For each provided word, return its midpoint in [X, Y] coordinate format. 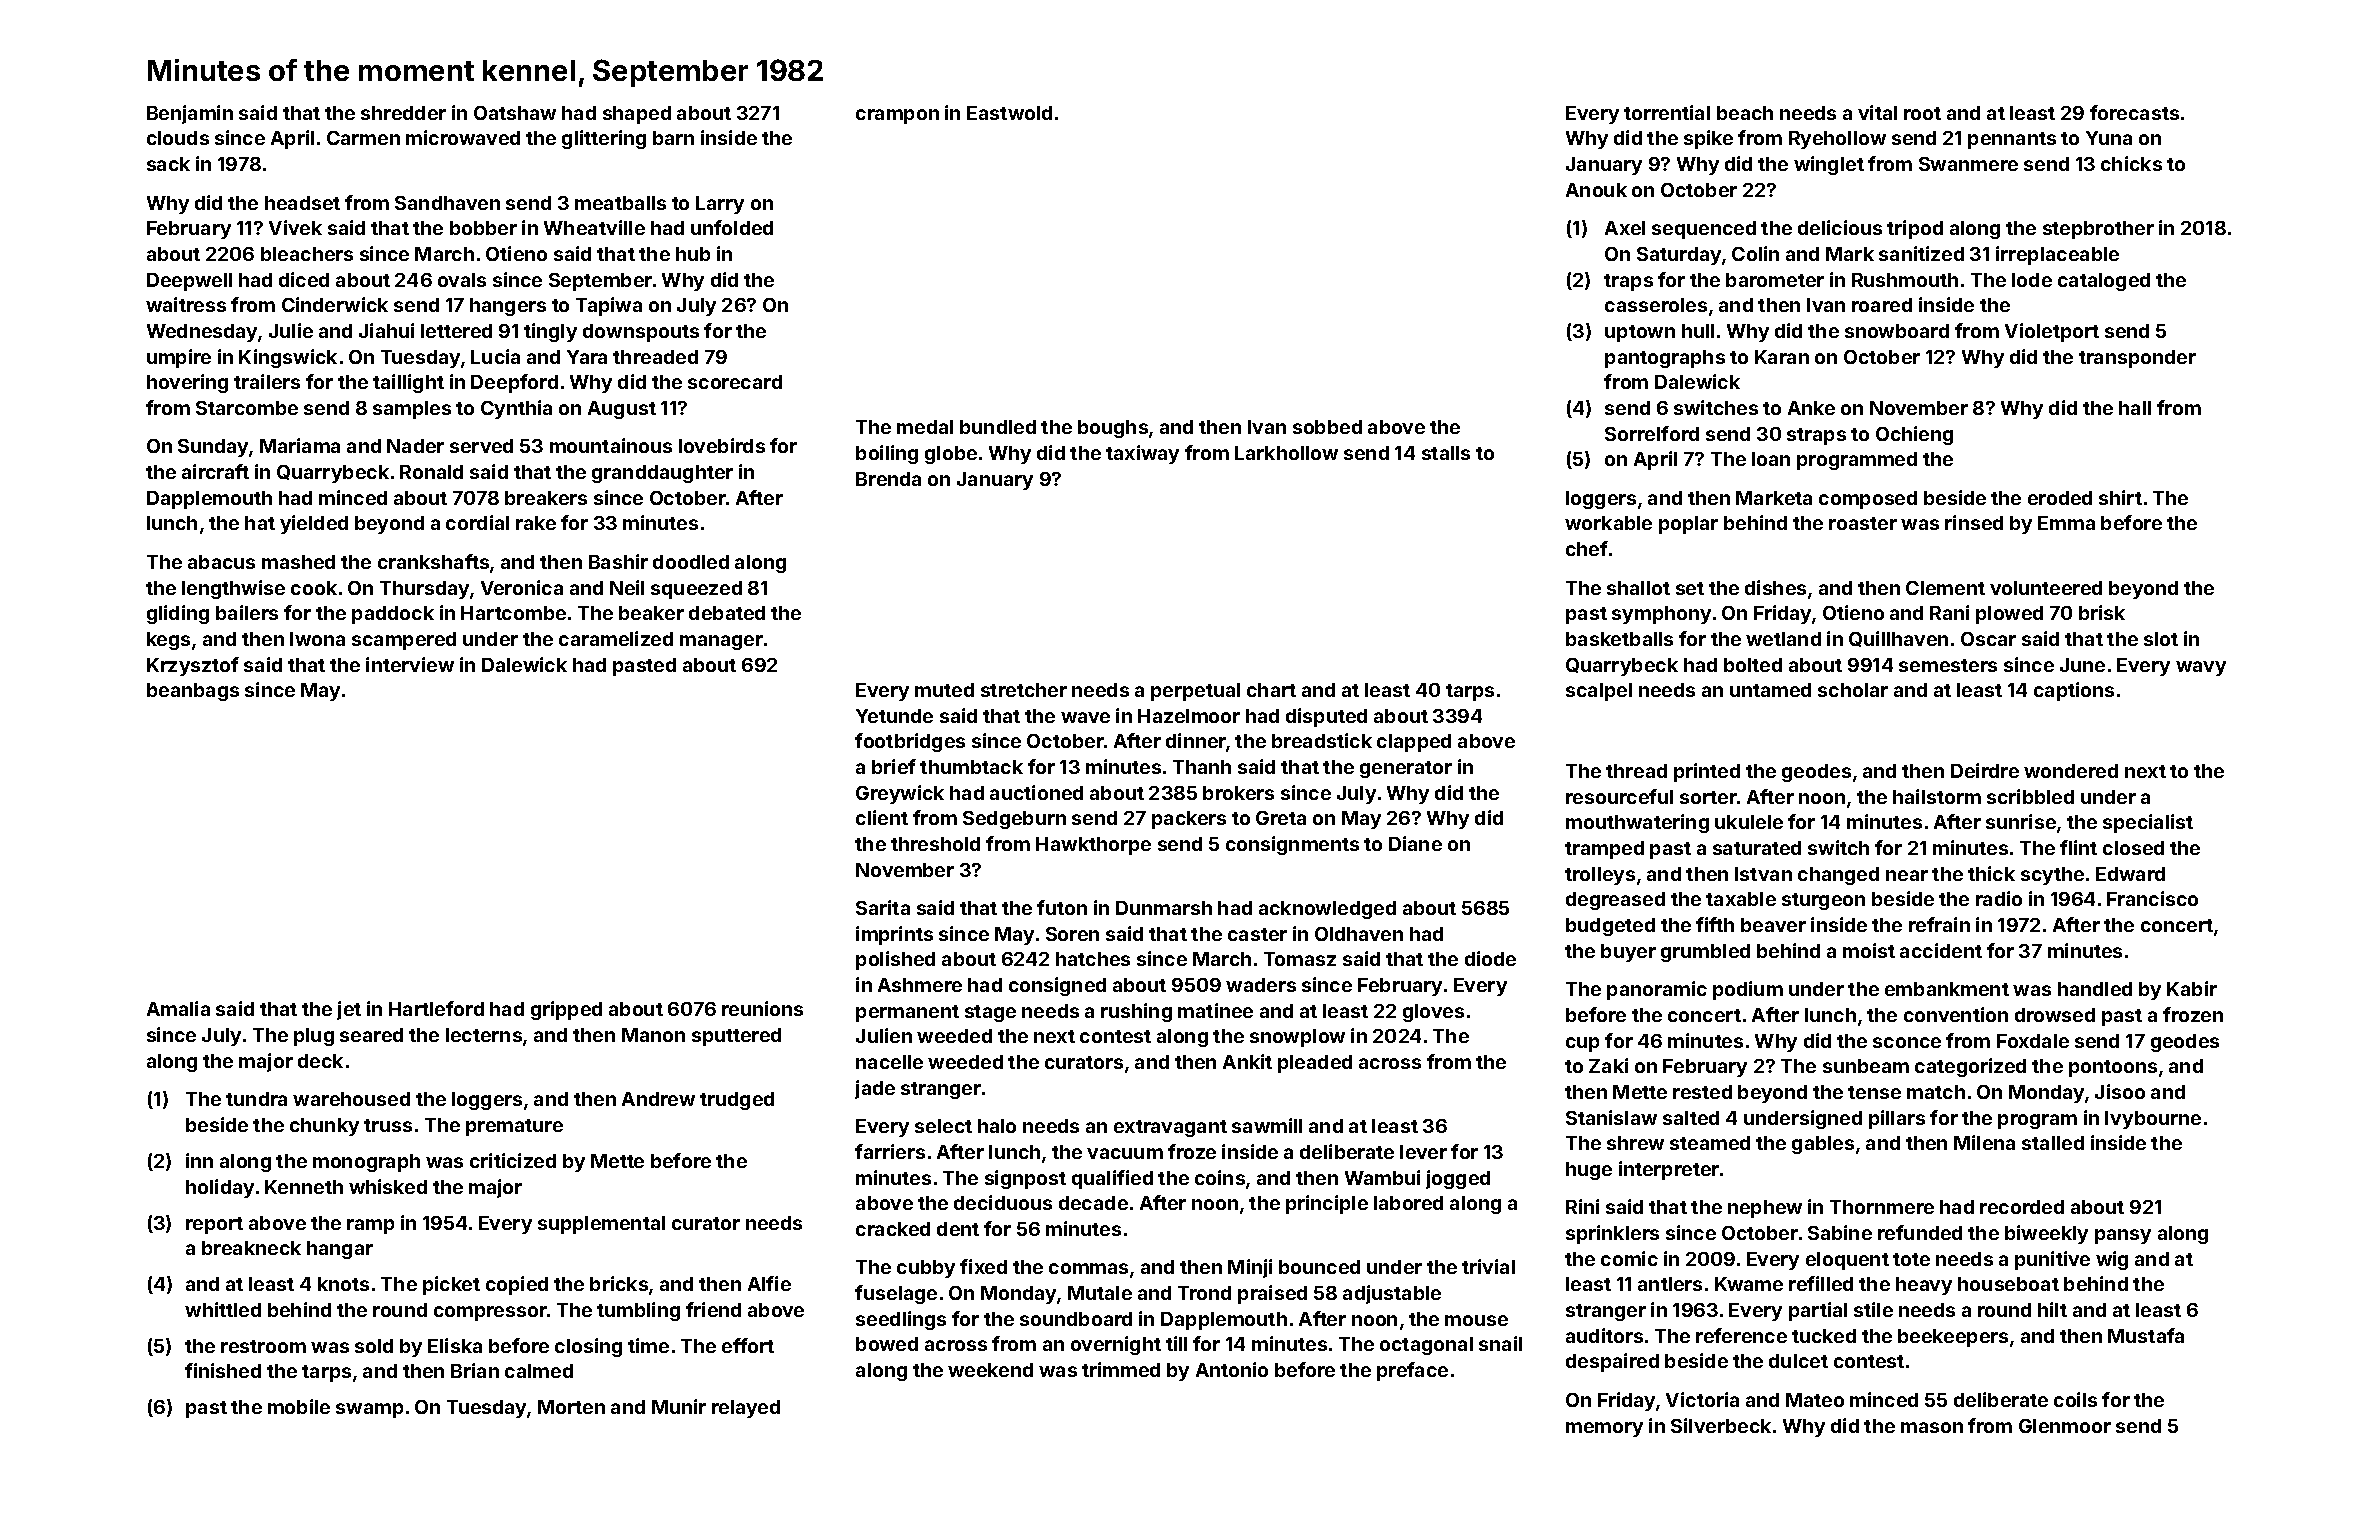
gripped [566, 1010]
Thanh [1202, 767]
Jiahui [386, 330]
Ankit [1247, 1061]
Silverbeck [1721, 1425]
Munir [679, 1406]
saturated [1757, 848]
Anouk [1596, 190]
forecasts [2134, 112]
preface [1412, 1371]
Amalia [178, 1008]
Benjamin [190, 114]
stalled [2053, 1143]
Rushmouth [1905, 280]
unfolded [732, 227]
